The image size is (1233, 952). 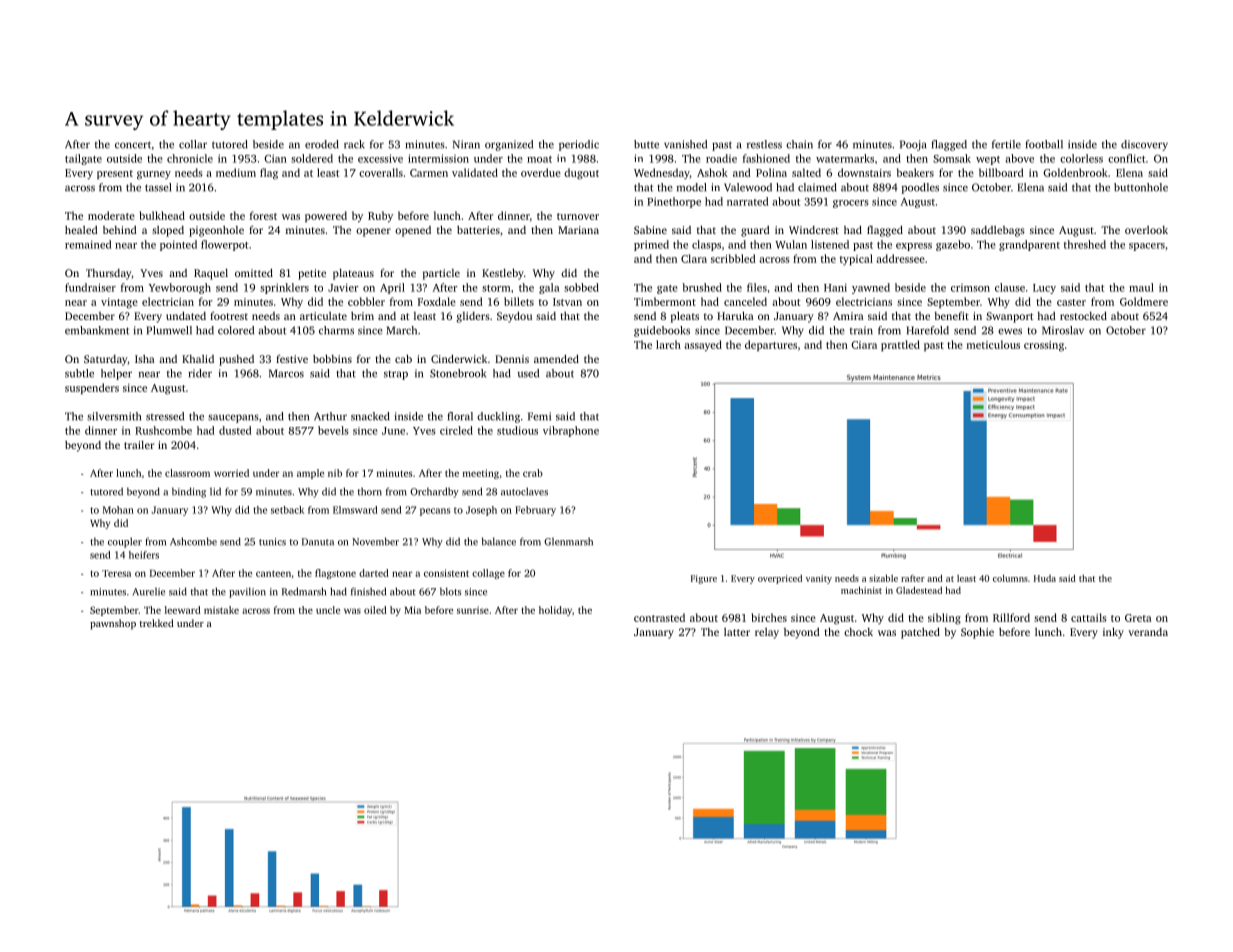 What do you see at coordinates (745, 301) in the screenshot?
I see `canceled` at bounding box center [745, 301].
